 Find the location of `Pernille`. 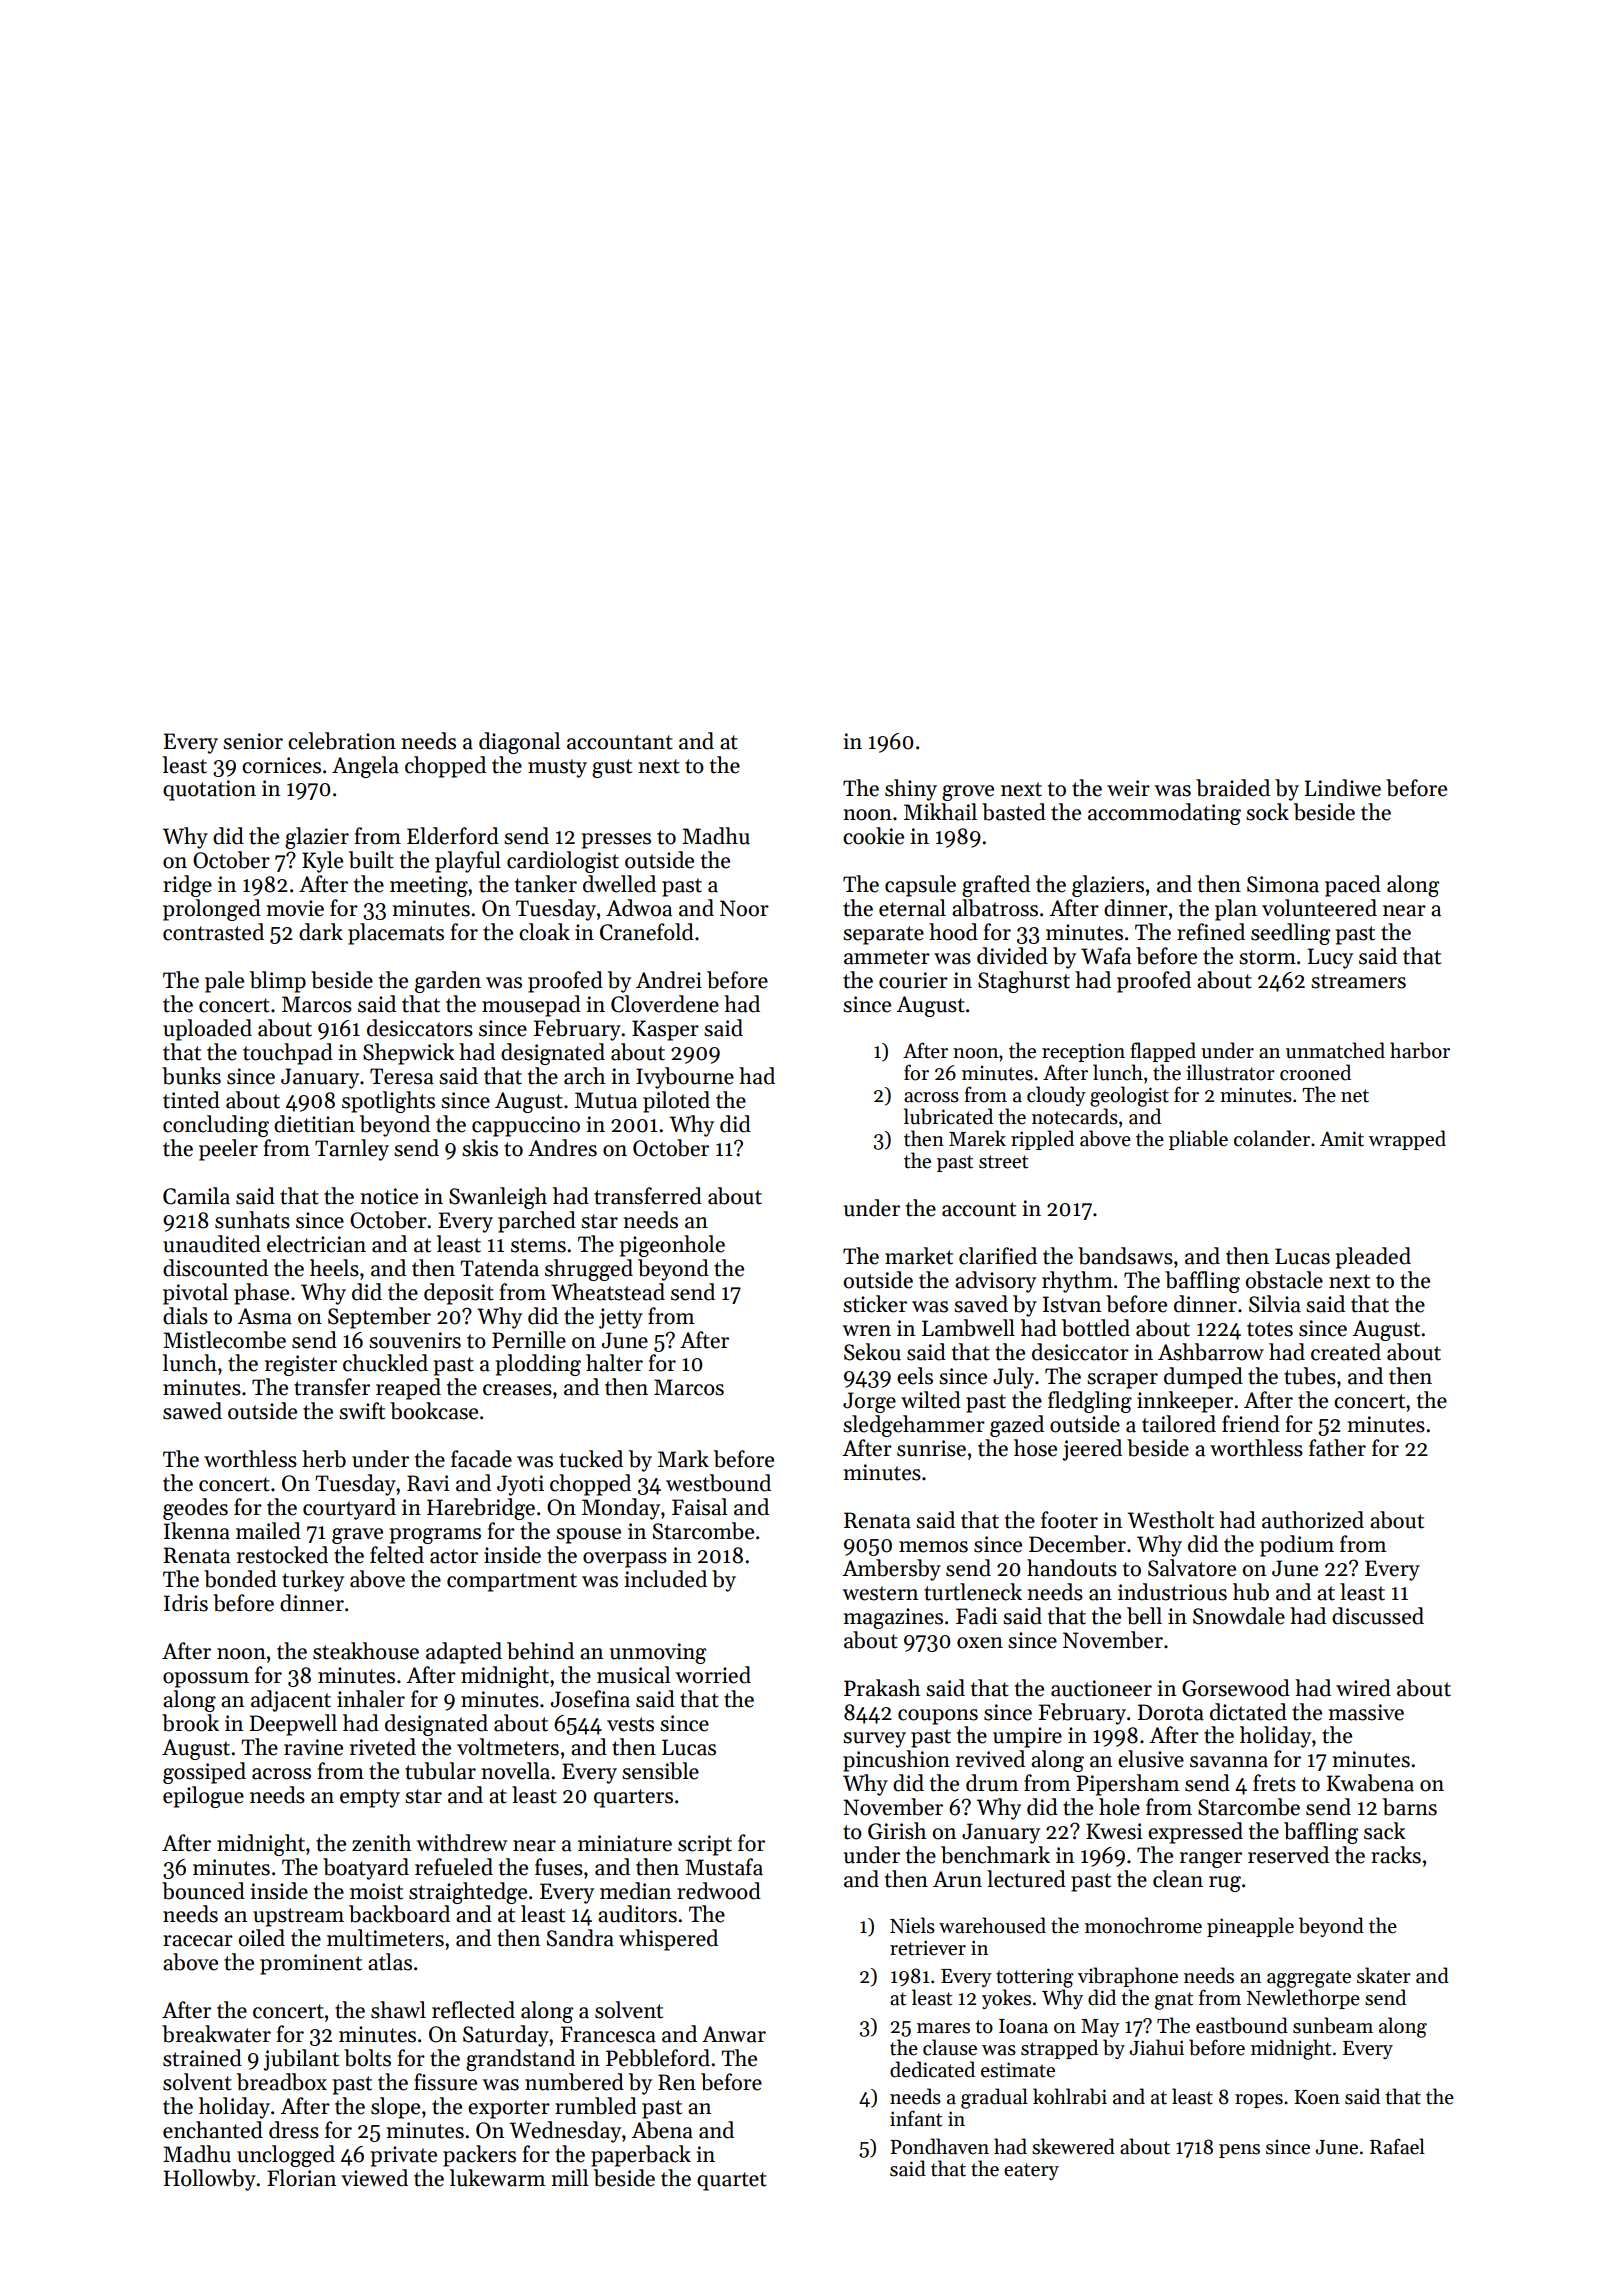

Pernille is located at coordinates (529, 1340).
